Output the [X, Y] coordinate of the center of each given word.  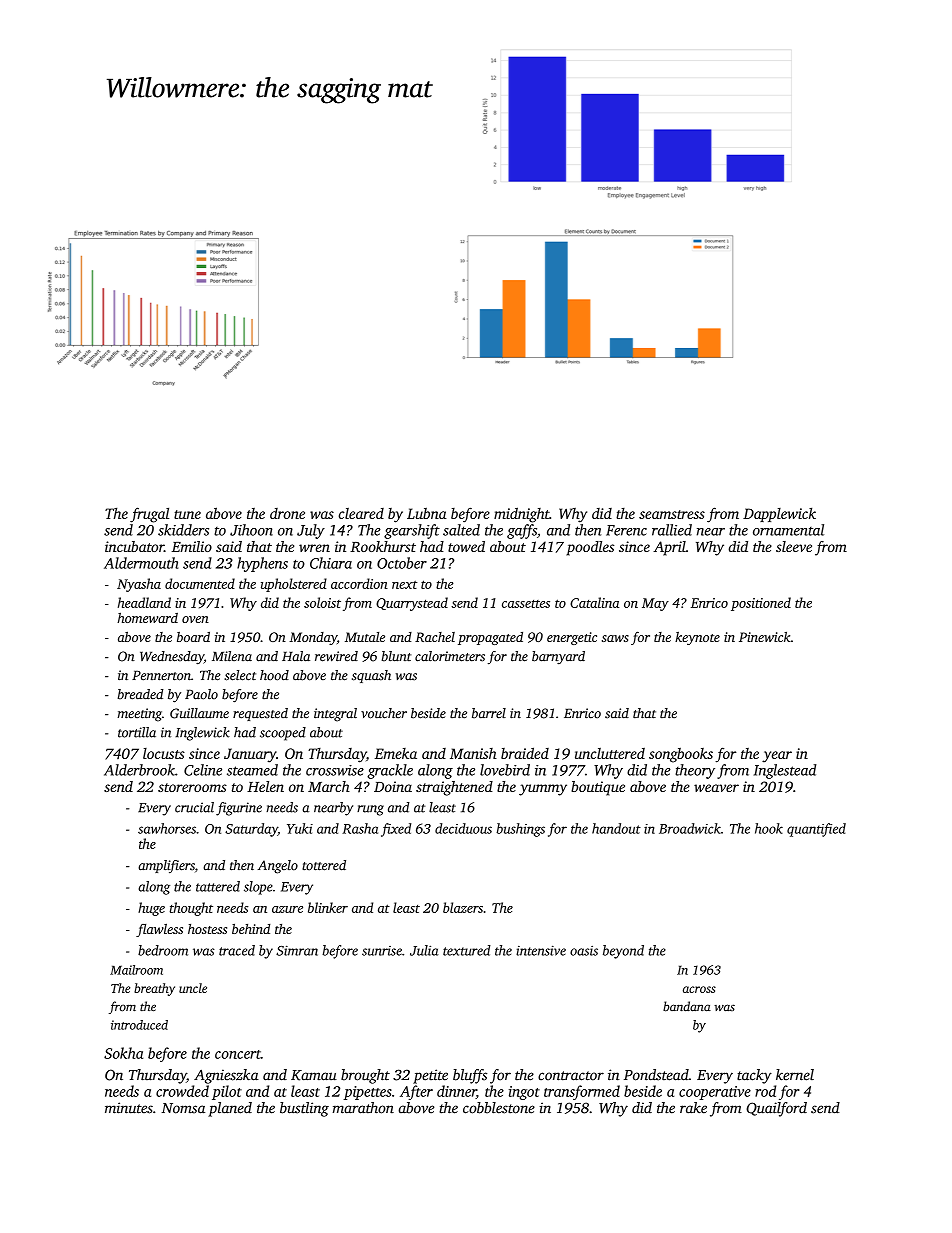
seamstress [672, 514]
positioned [761, 604]
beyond [623, 952]
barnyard [558, 658]
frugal [149, 515]
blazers [463, 907]
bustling [304, 1109]
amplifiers [166, 867]
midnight [522, 515]
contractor [571, 1076]
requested [260, 714]
